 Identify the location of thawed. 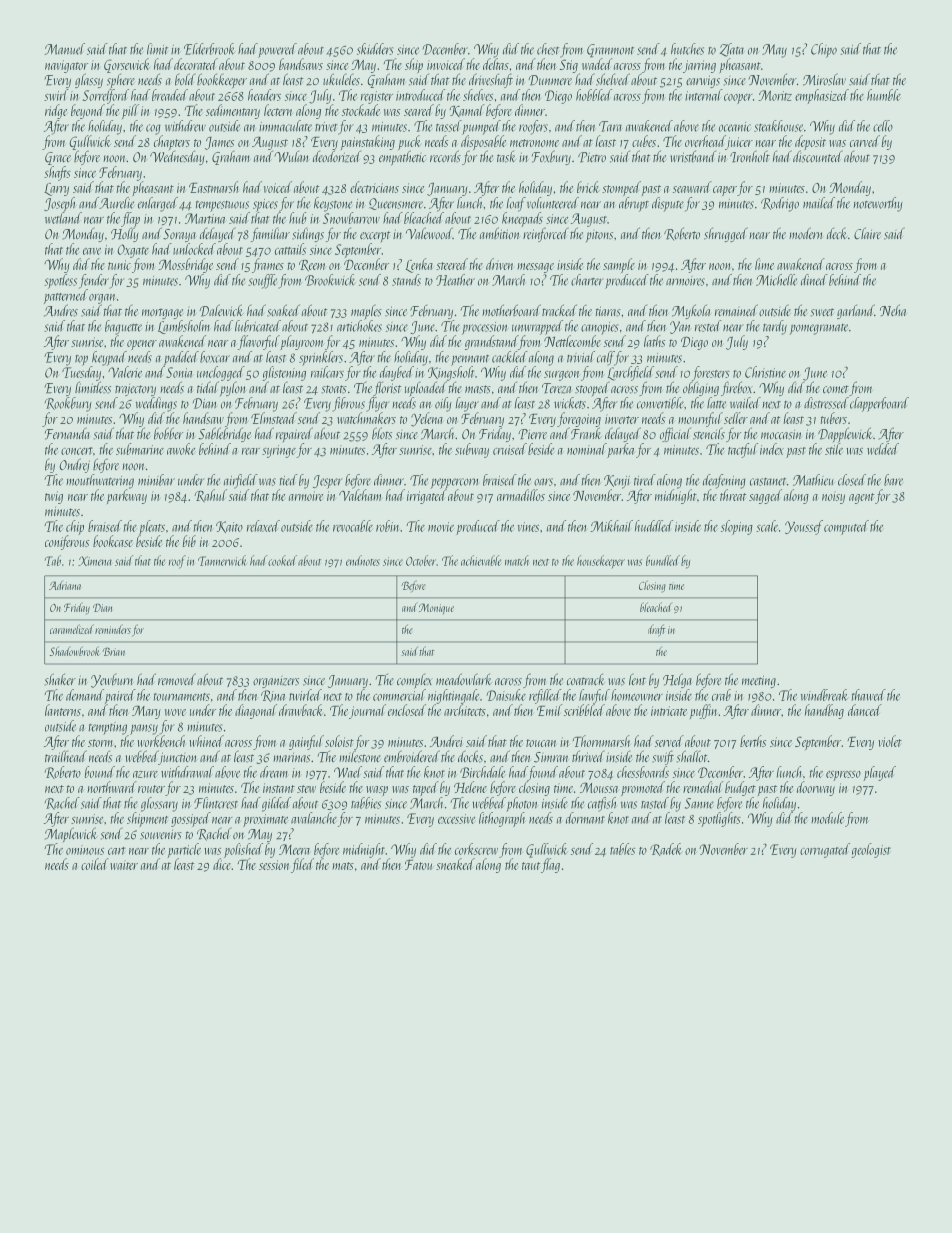
(869, 695).
